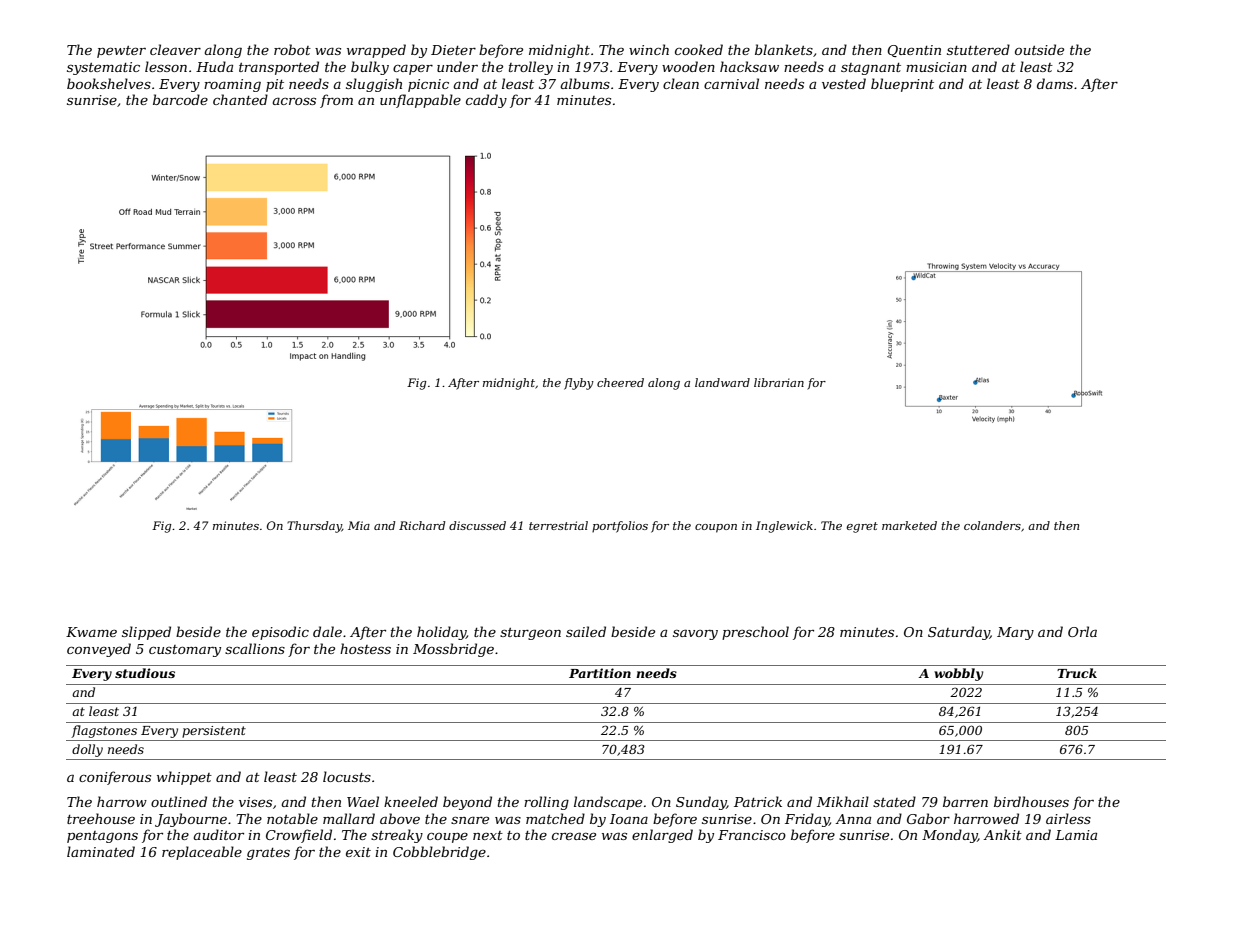 The height and width of the document is (952, 1233). What do you see at coordinates (1039, 49) in the document?
I see `outside` at bounding box center [1039, 49].
